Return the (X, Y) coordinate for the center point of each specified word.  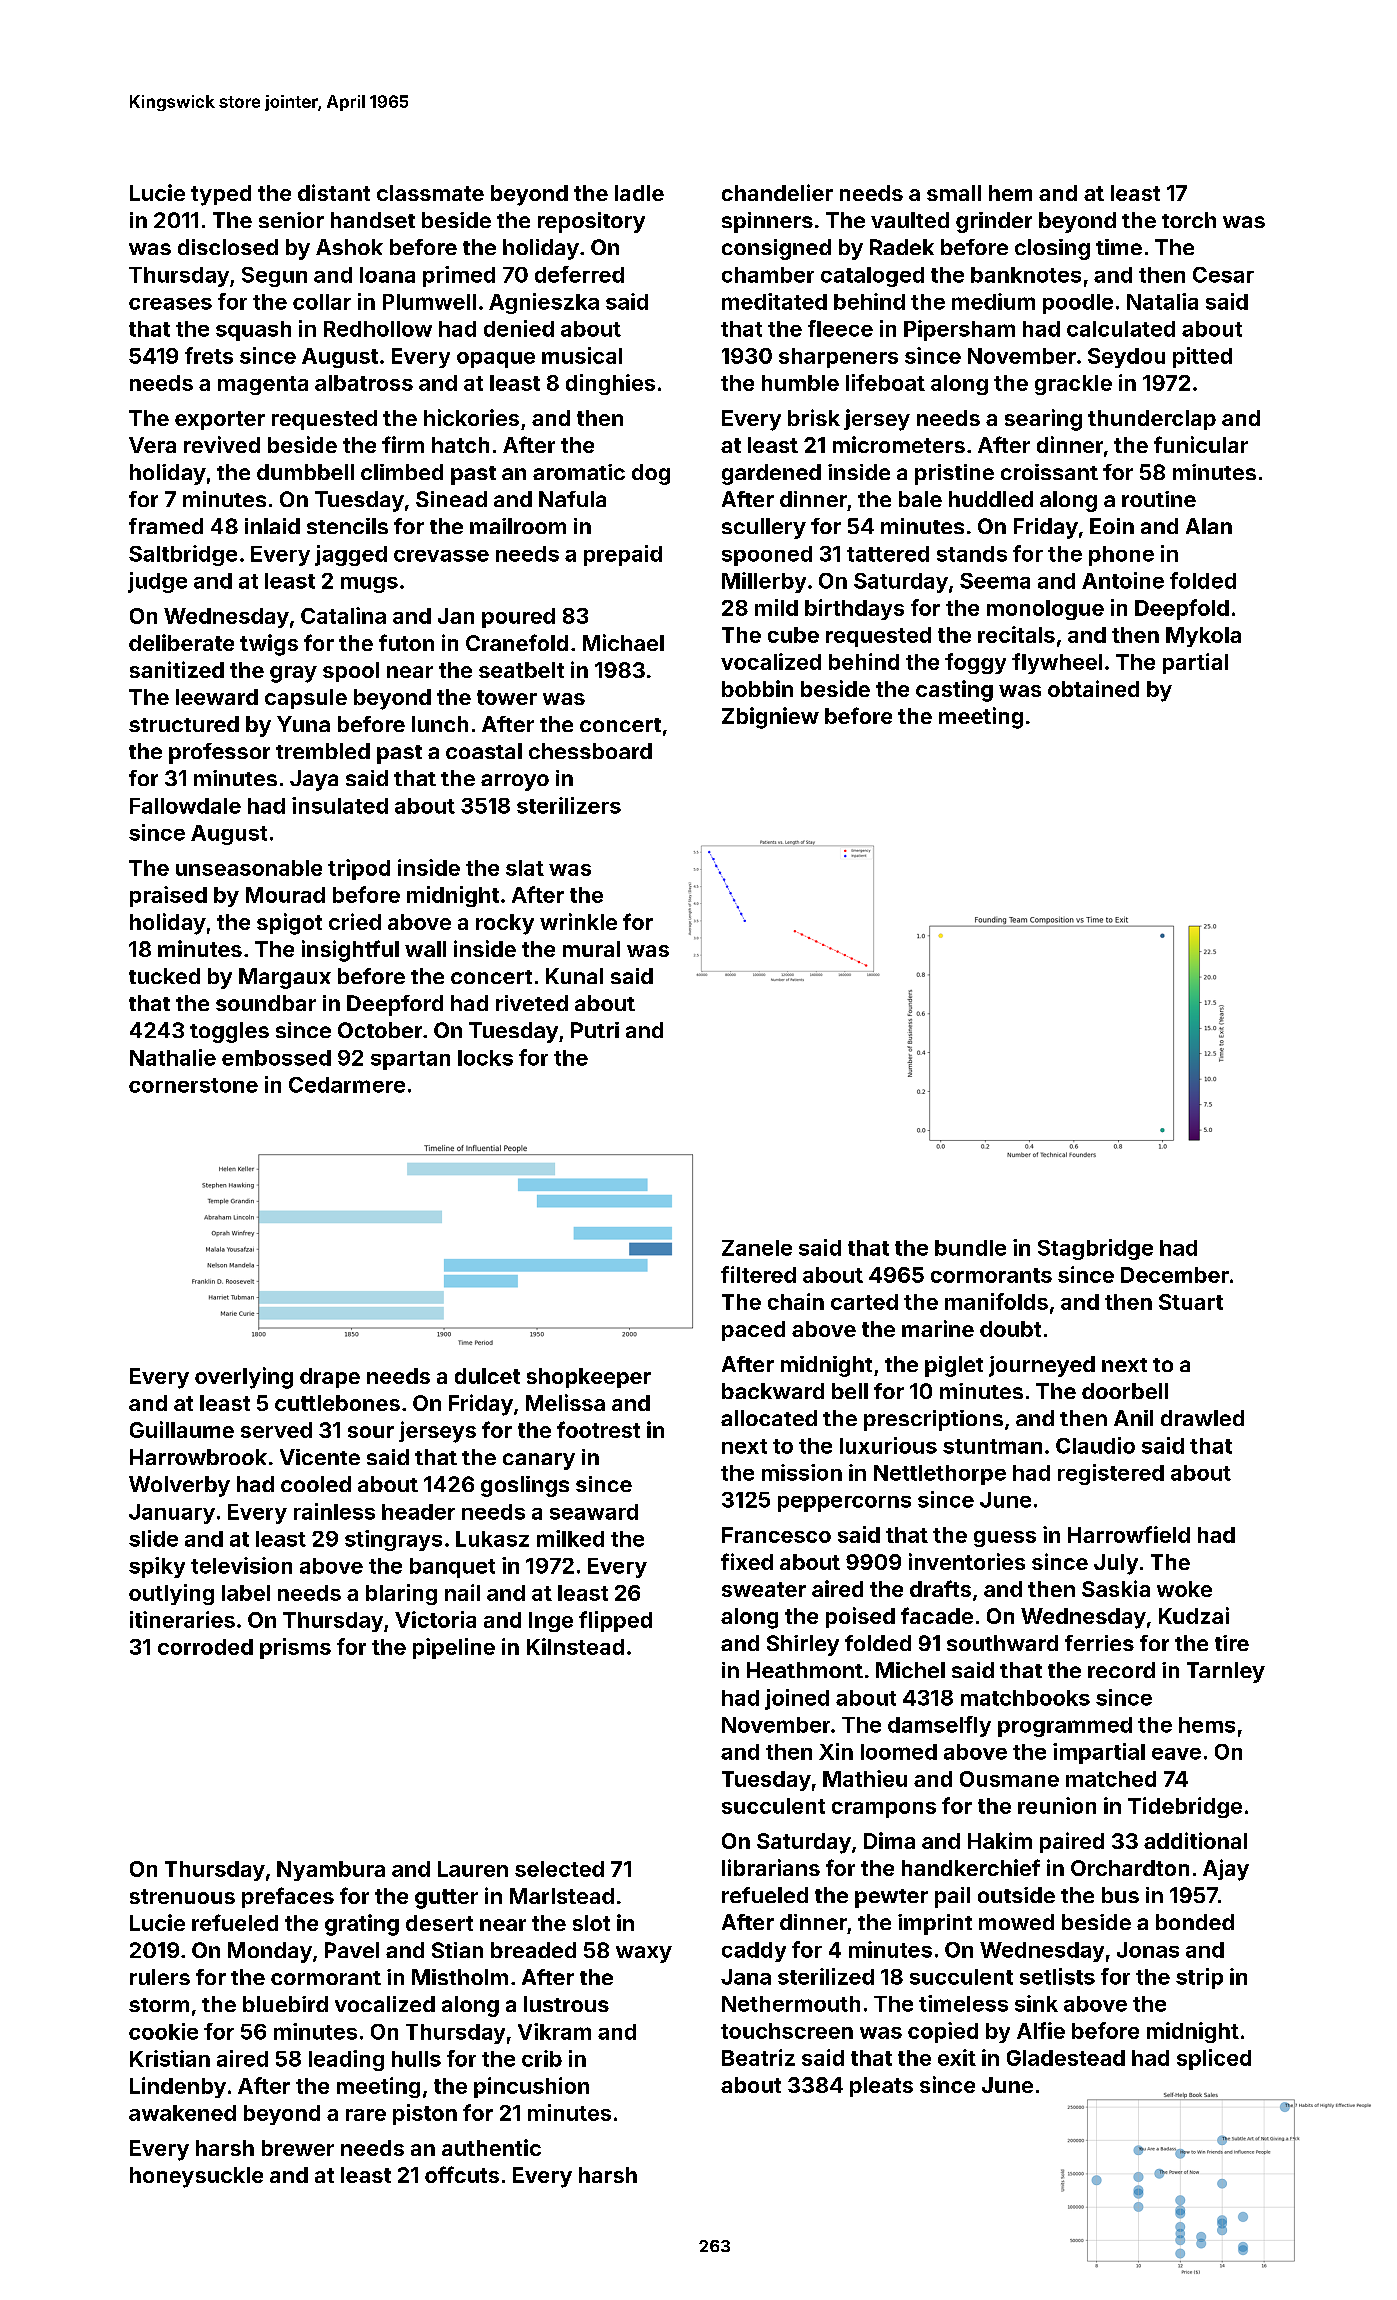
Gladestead (1066, 2058)
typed (221, 195)
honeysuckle (196, 2177)
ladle (639, 193)
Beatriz (758, 2057)
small (954, 193)
